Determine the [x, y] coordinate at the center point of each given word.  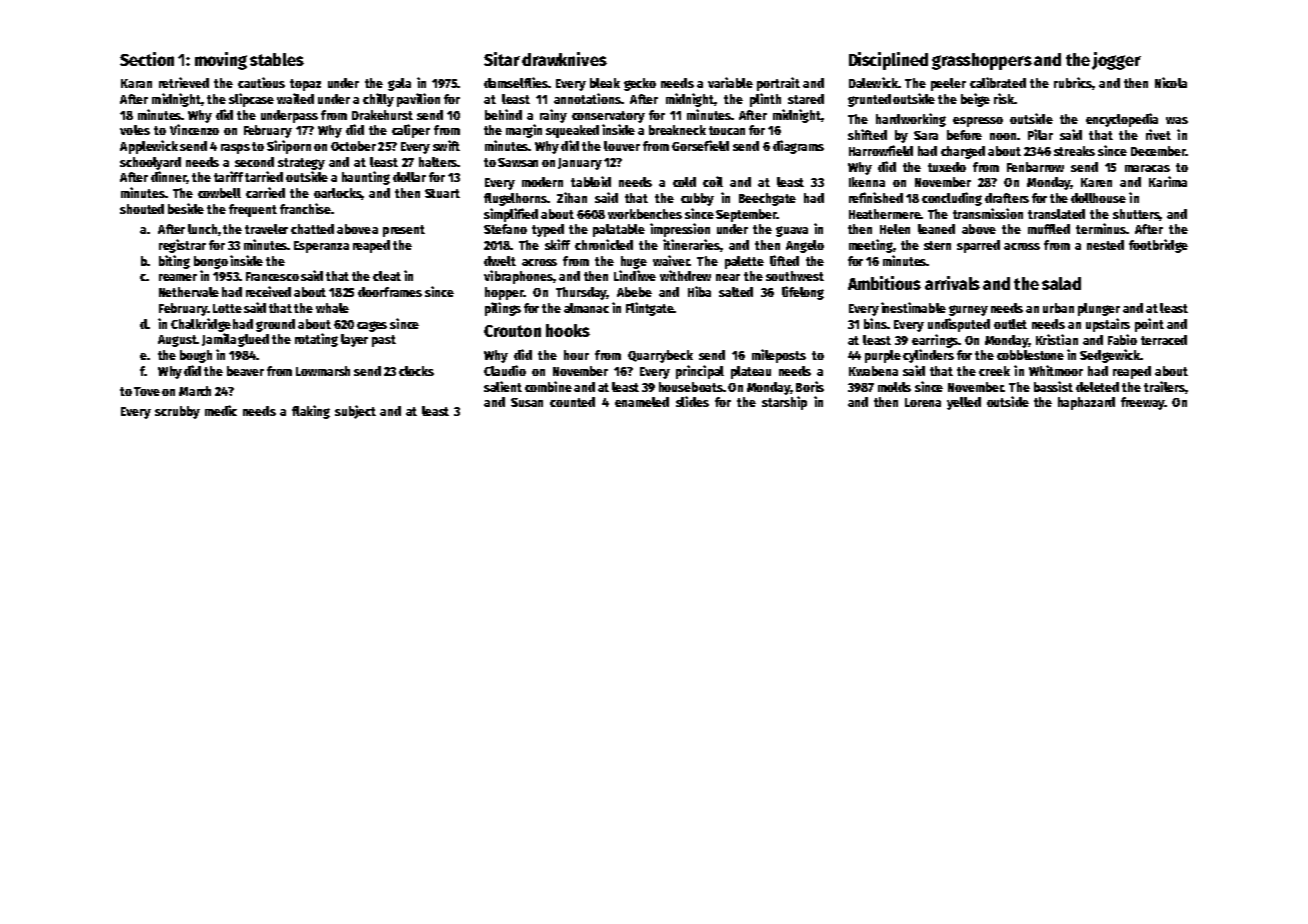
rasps [235, 149]
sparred [978, 246]
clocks [416, 371]
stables [277, 59]
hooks [568, 330]
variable [730, 82]
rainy [553, 116]
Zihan [572, 197]
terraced [1164, 340]
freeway [1143, 403]
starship [784, 403]
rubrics [1073, 82]
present [404, 231]
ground [275, 325]
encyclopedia [1122, 120]
